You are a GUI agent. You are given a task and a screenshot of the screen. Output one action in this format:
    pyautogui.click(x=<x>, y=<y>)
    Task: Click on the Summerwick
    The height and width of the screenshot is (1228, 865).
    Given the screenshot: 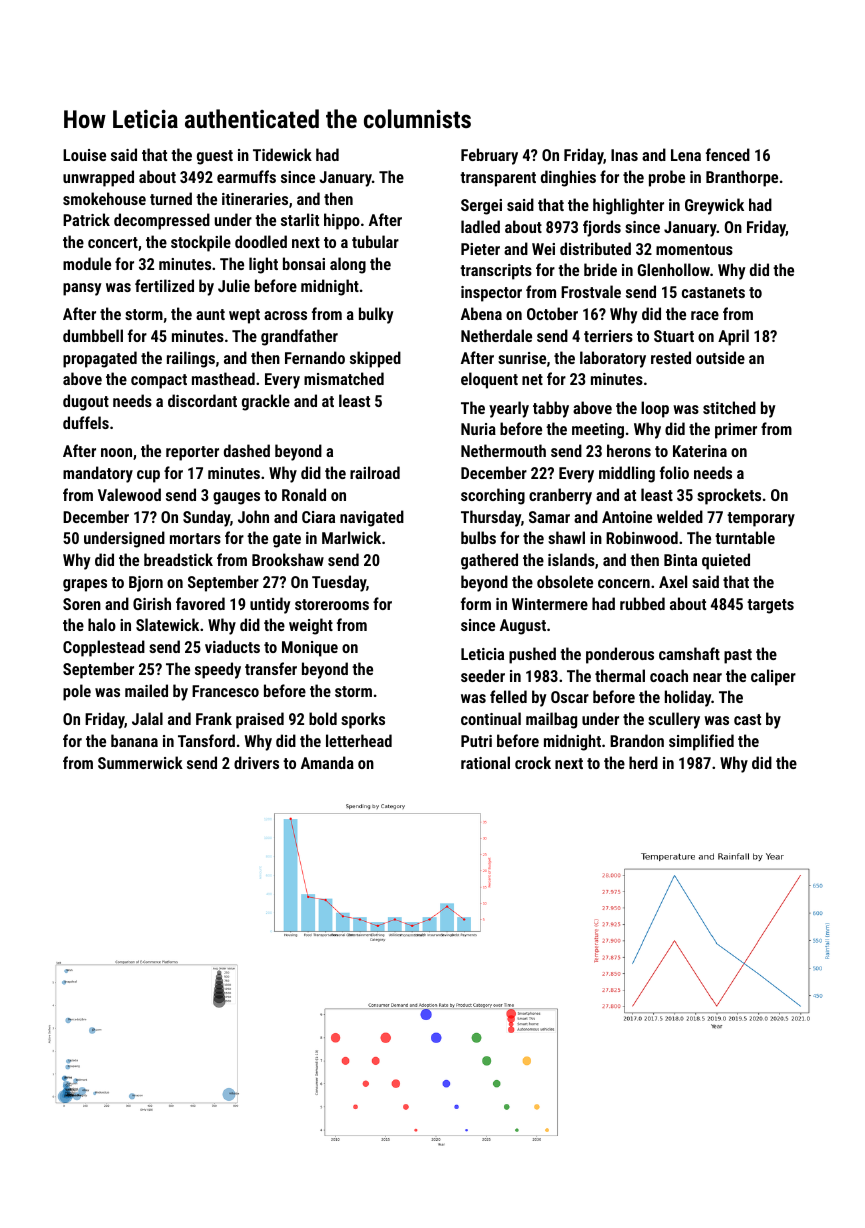 What is the action you would take?
    pyautogui.click(x=140, y=762)
